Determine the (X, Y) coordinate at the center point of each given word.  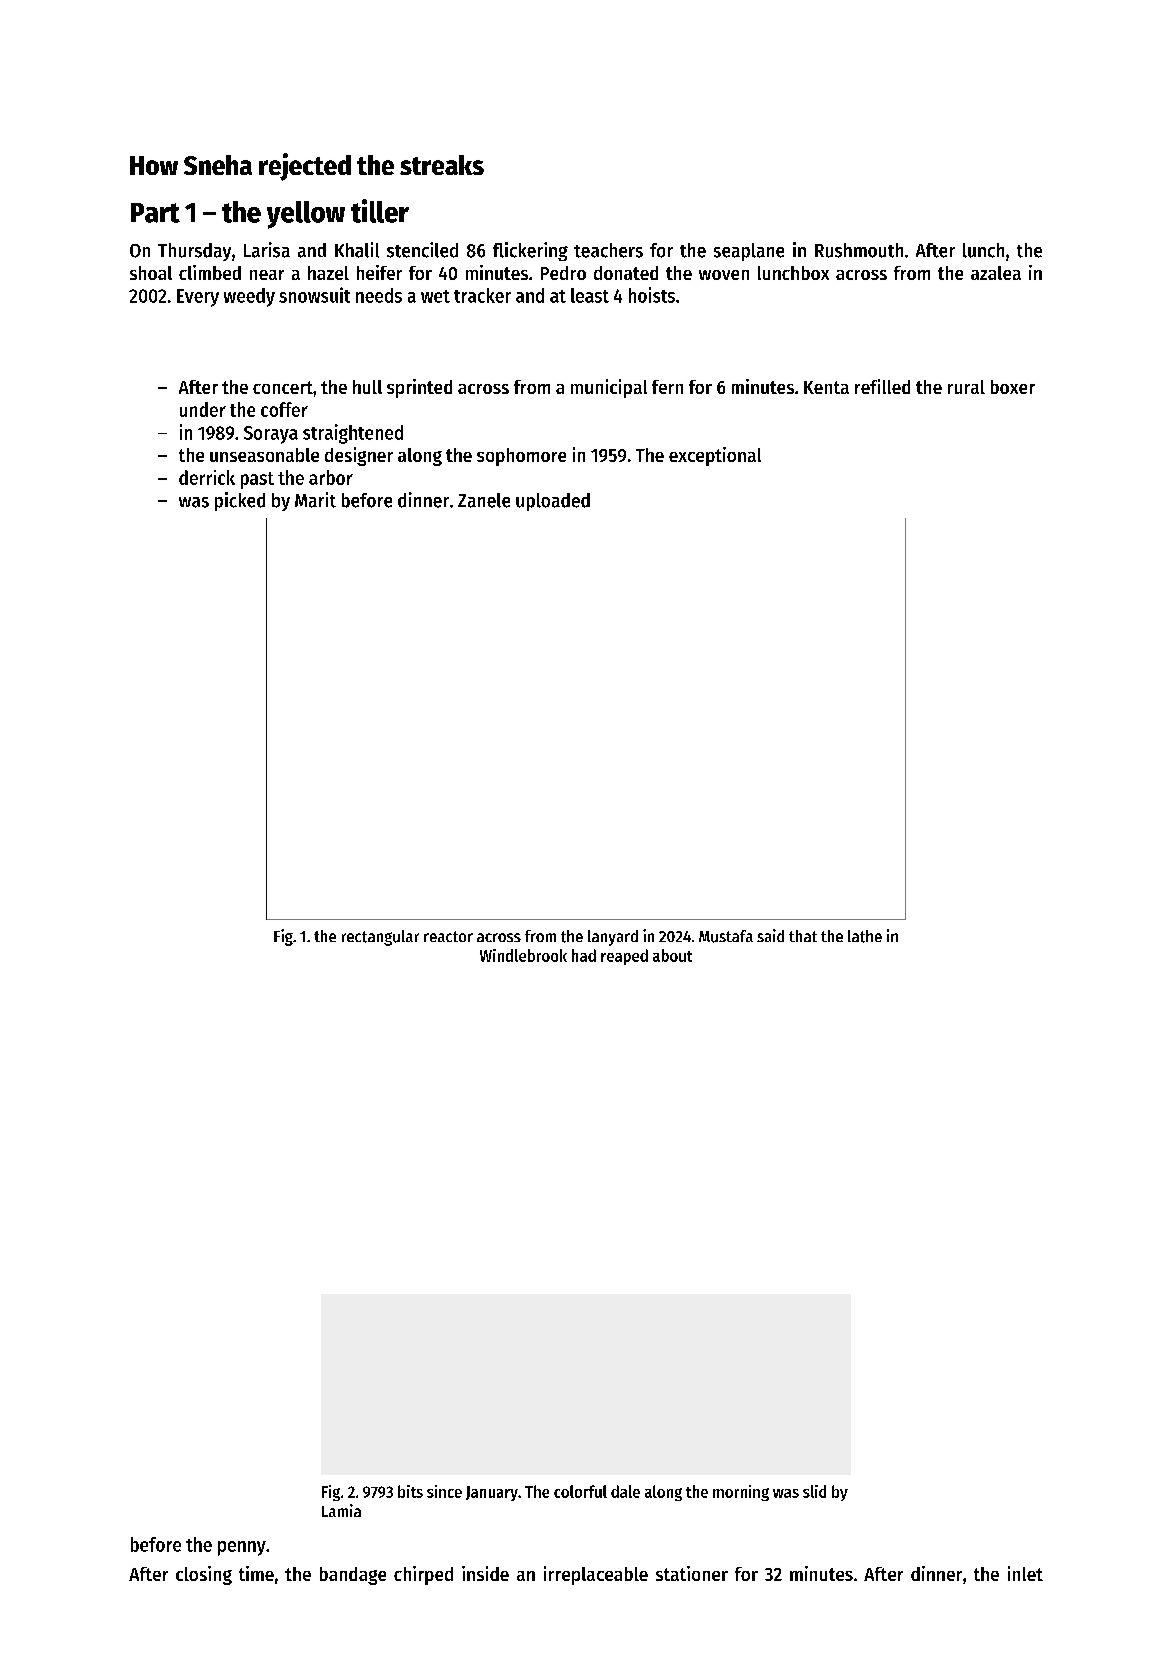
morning (741, 1493)
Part (155, 213)
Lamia (341, 1510)
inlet (1025, 1573)
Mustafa (726, 936)
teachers (608, 250)
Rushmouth (859, 250)
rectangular (380, 938)
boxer (1013, 387)
